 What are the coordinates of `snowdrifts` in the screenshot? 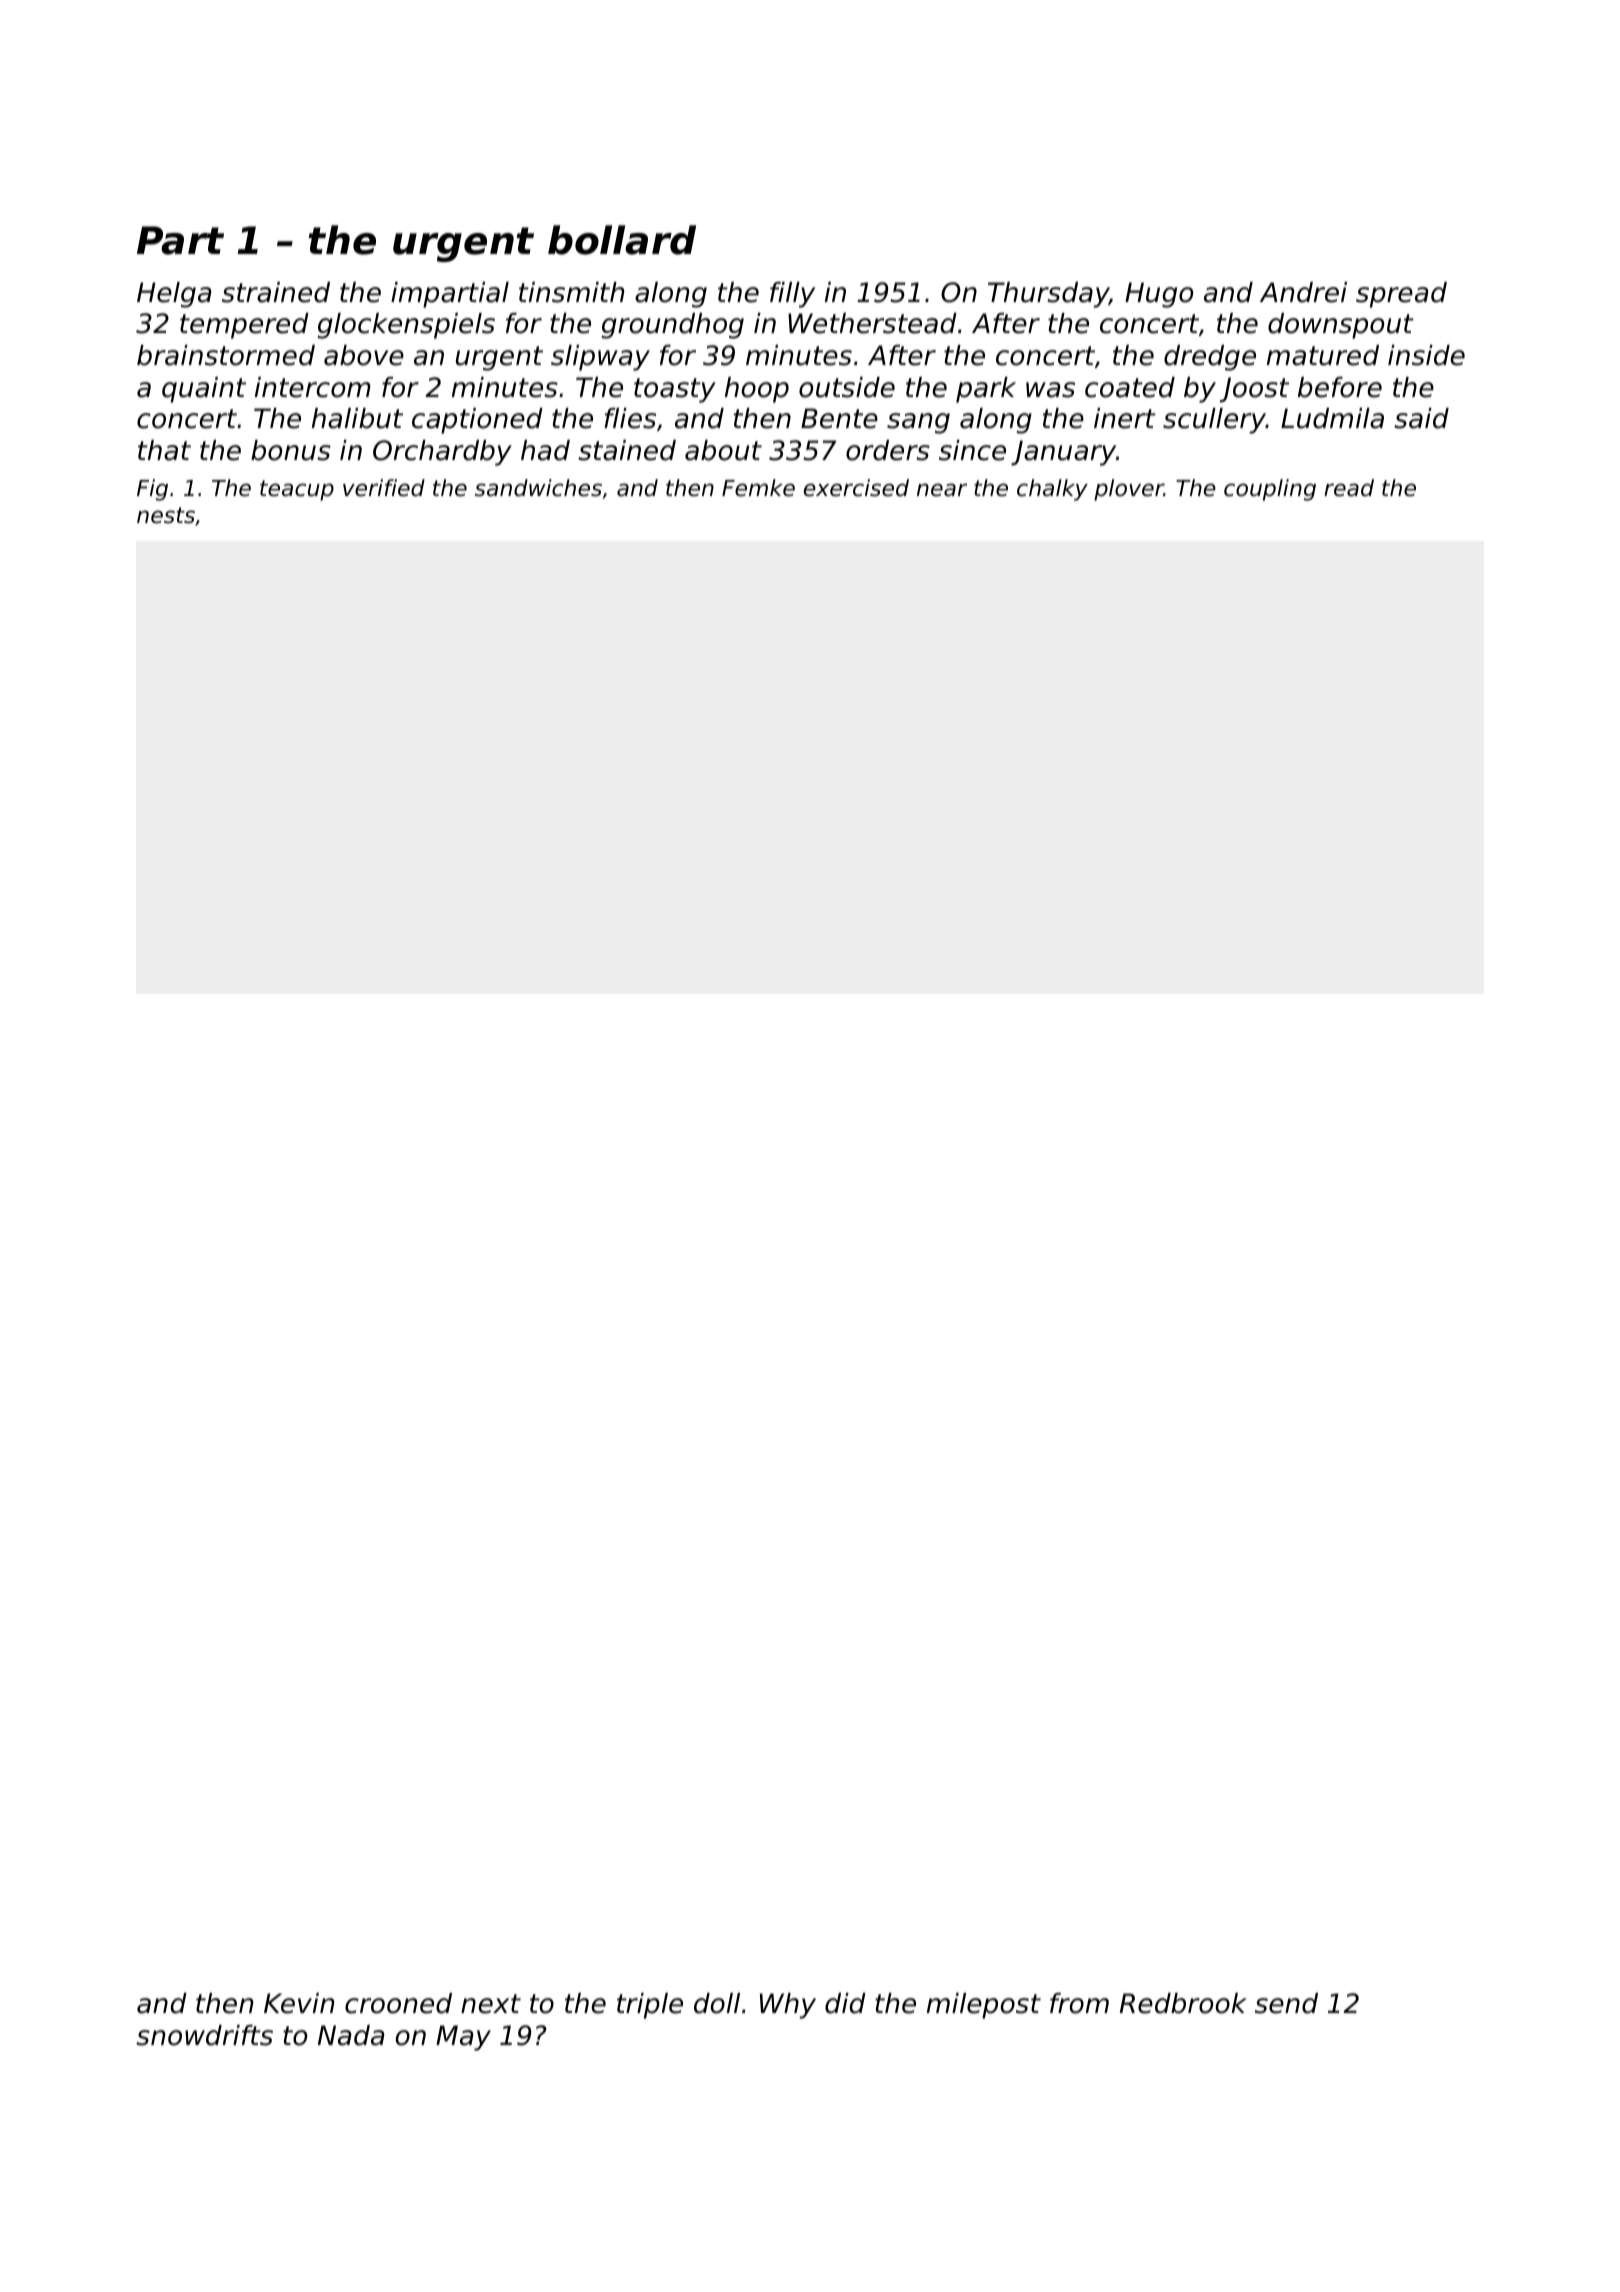 It's located at (204, 2035).
